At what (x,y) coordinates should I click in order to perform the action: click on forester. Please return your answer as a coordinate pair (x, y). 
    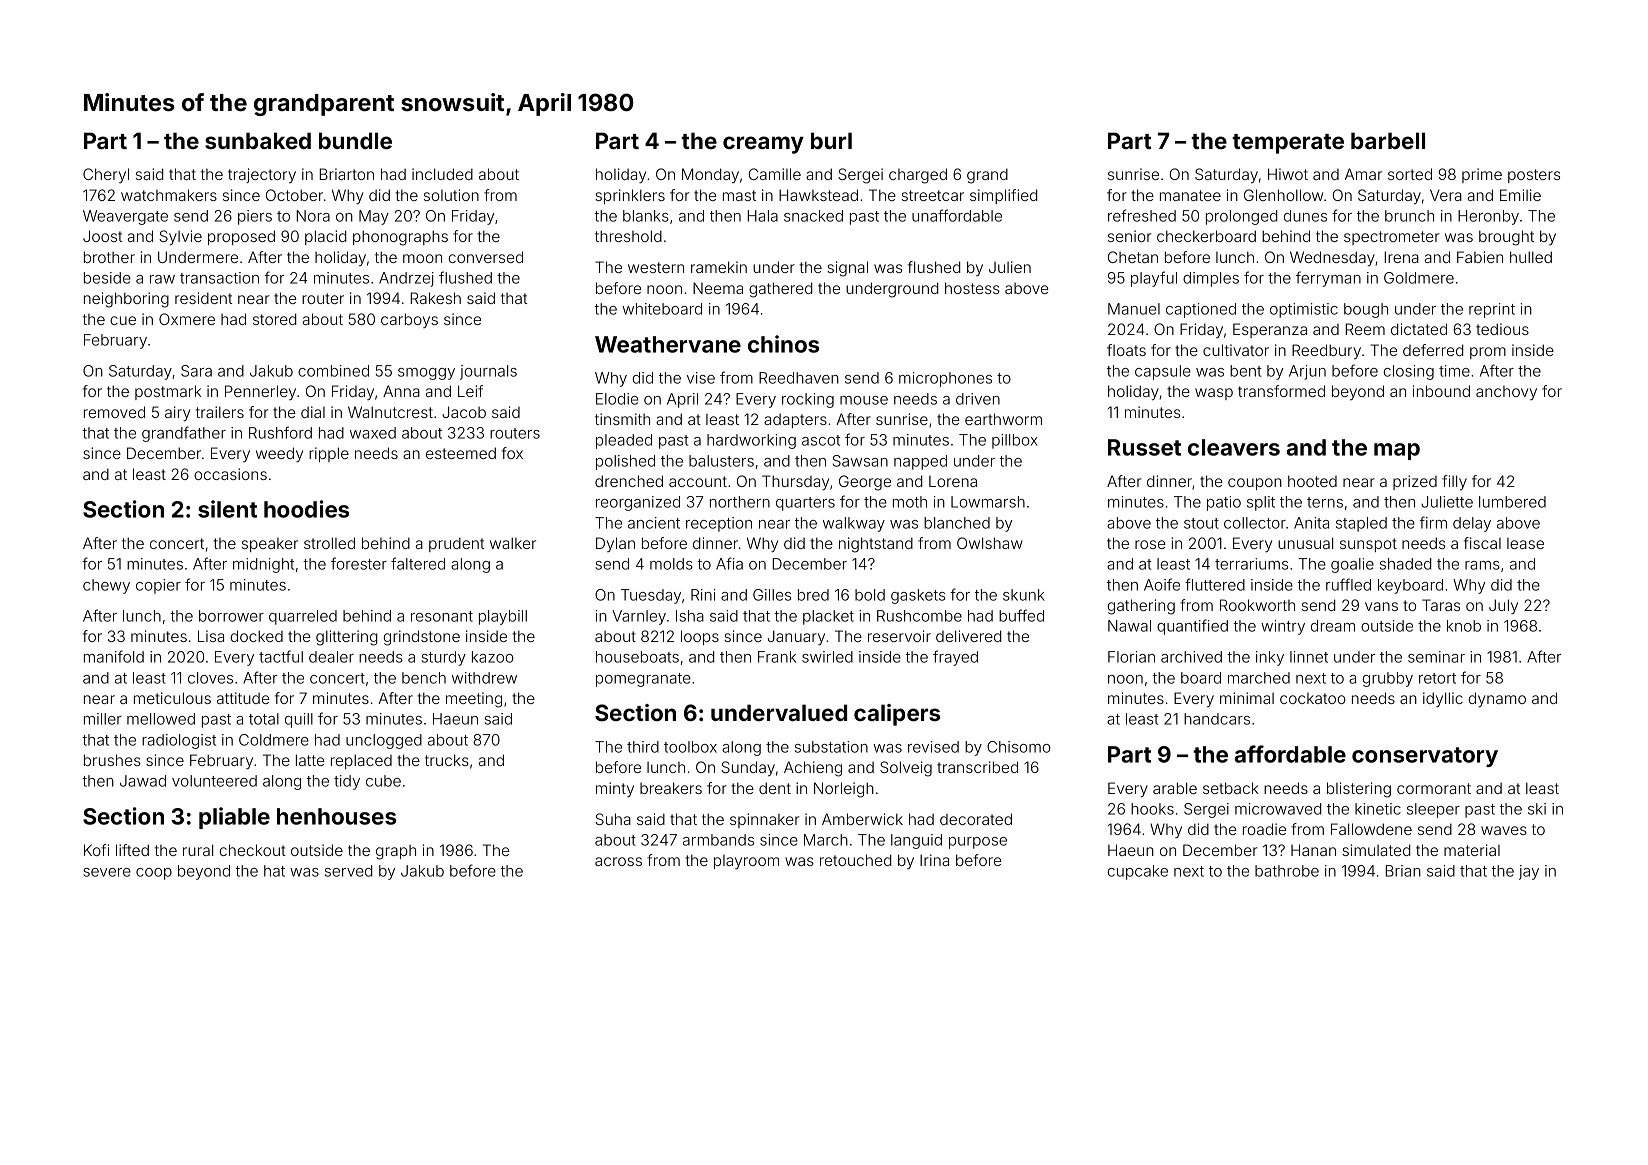
    Looking at the image, I should click on (359, 563).
